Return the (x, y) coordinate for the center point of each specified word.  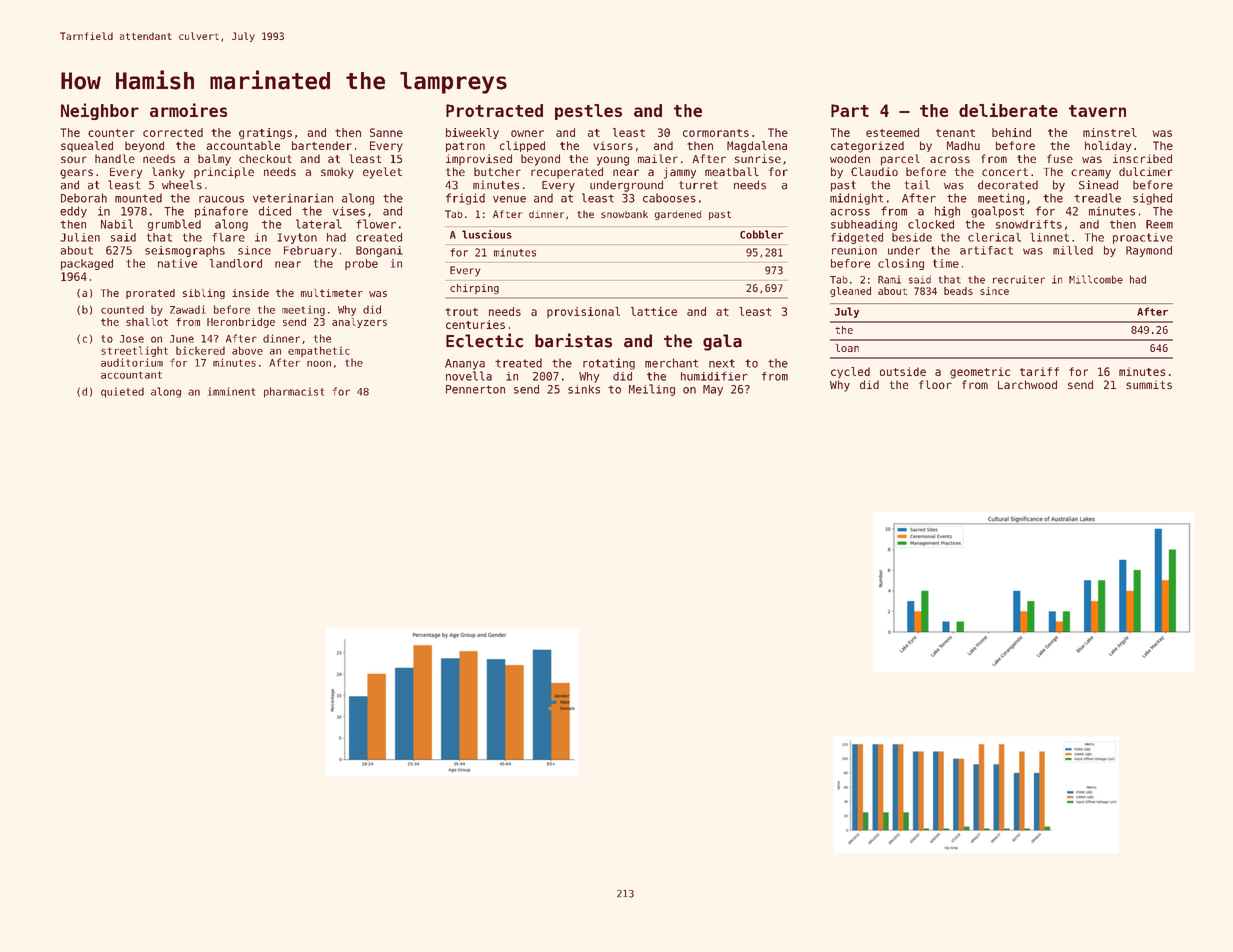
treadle (1097, 198)
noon (319, 364)
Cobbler (761, 234)
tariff (1039, 371)
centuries (475, 324)
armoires (188, 110)
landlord (236, 263)
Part (850, 110)
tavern (1097, 111)
